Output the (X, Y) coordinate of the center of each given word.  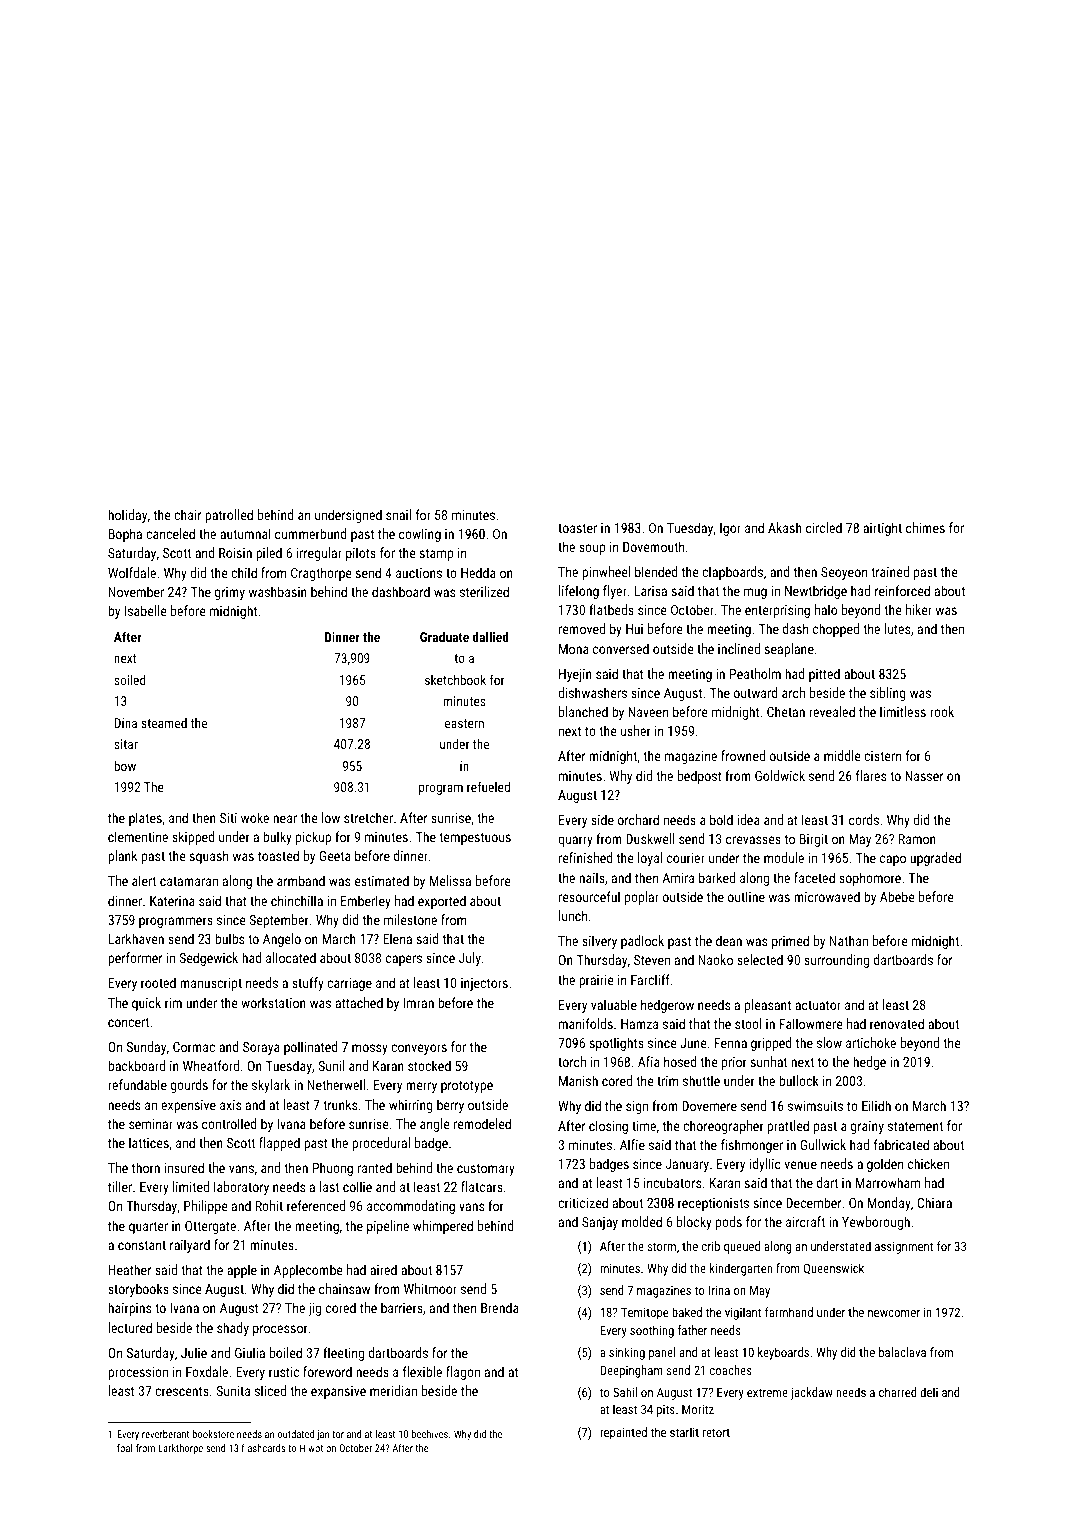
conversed (621, 648)
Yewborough (876, 1223)
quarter (148, 1228)
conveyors (419, 1049)
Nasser (924, 776)
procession (138, 1373)
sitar (126, 744)
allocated (291, 957)
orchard (638, 819)
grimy (230, 593)
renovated (897, 1023)
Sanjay (600, 1223)
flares (871, 775)
